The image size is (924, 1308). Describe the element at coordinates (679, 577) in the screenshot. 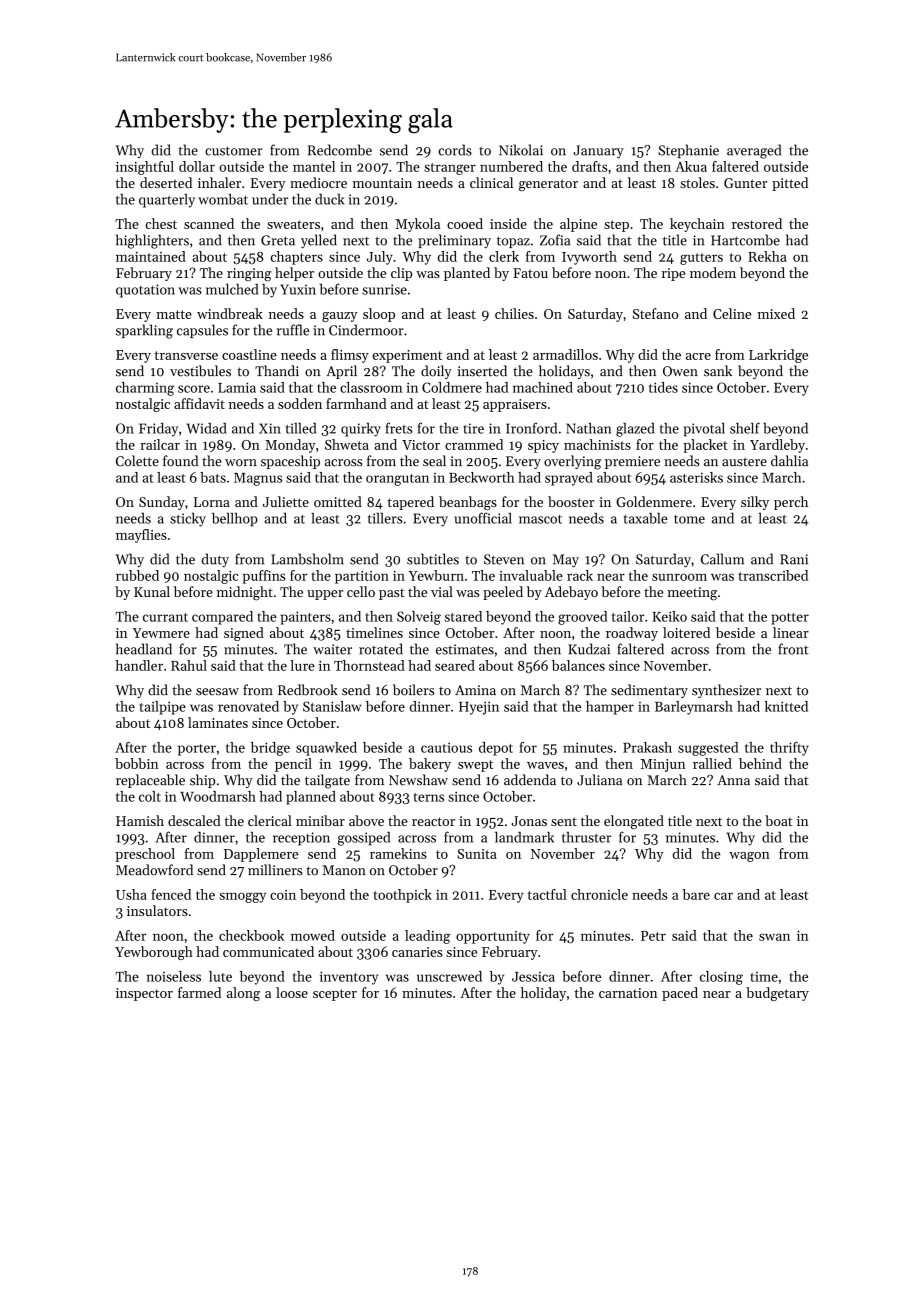

I see `sunroom` at that location.
